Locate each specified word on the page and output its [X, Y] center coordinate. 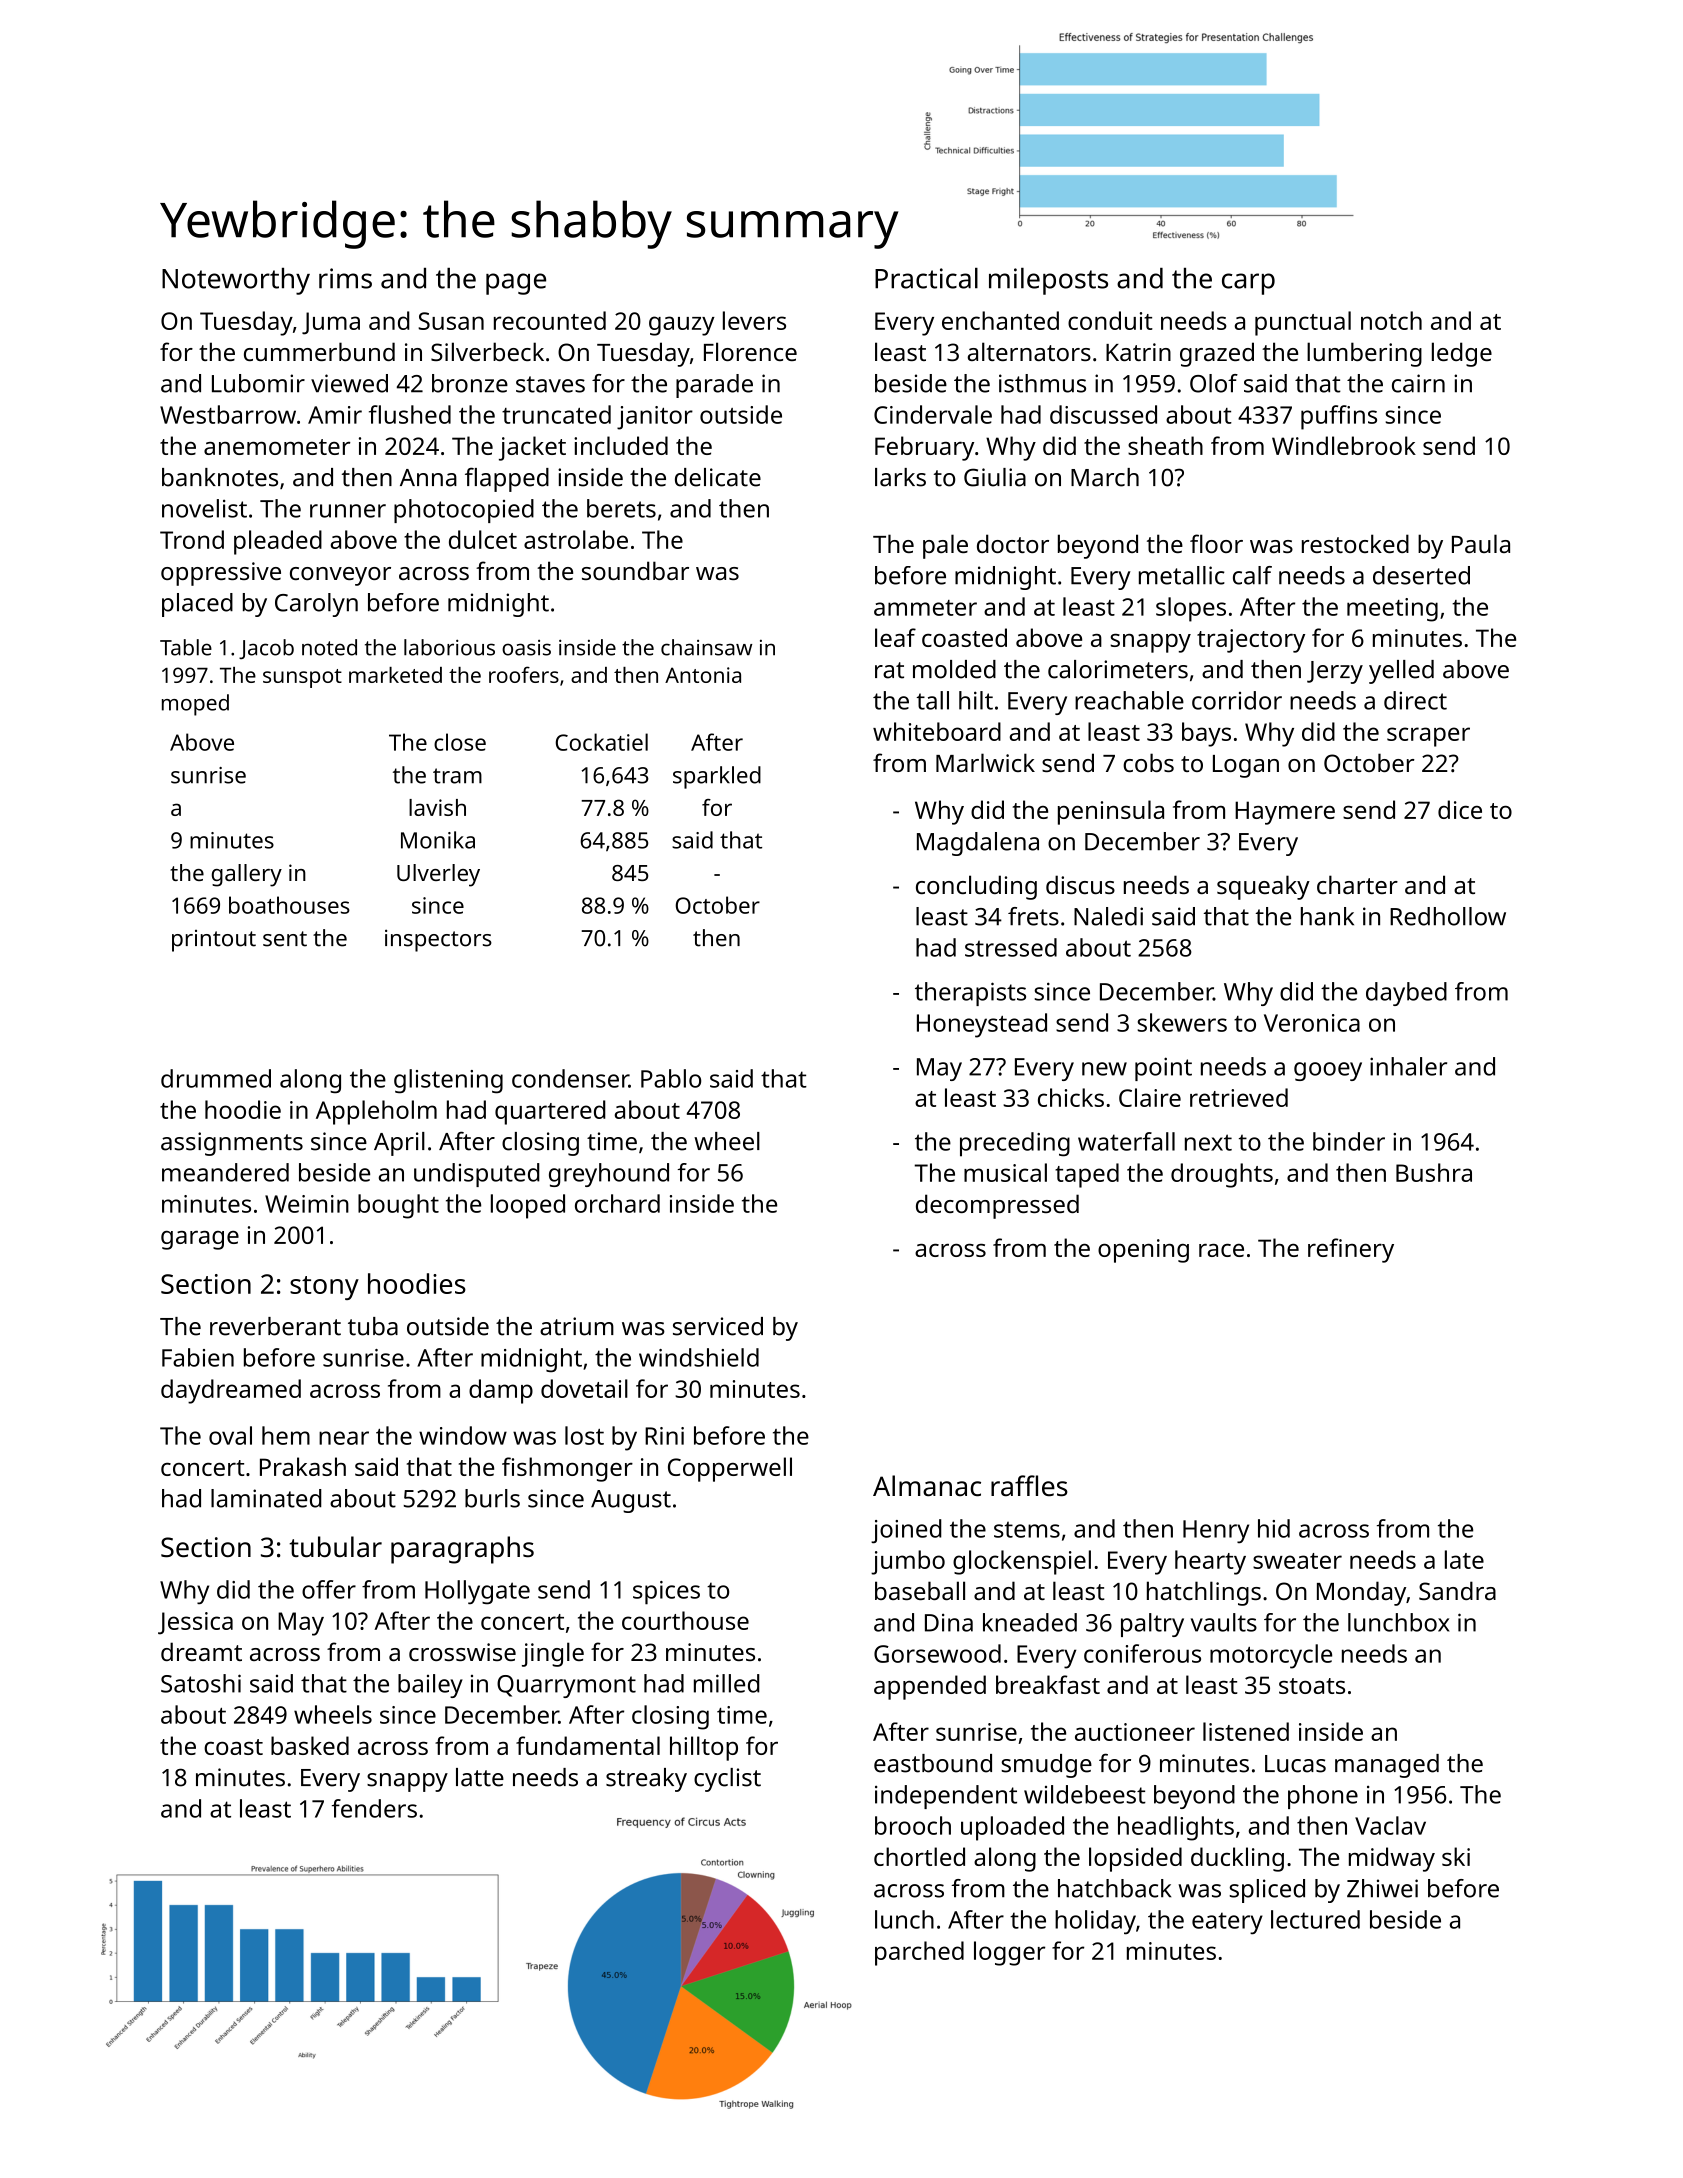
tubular [335, 1547]
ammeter [925, 608]
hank [1327, 916]
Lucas [1295, 1764]
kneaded [1030, 1622]
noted [329, 647]
